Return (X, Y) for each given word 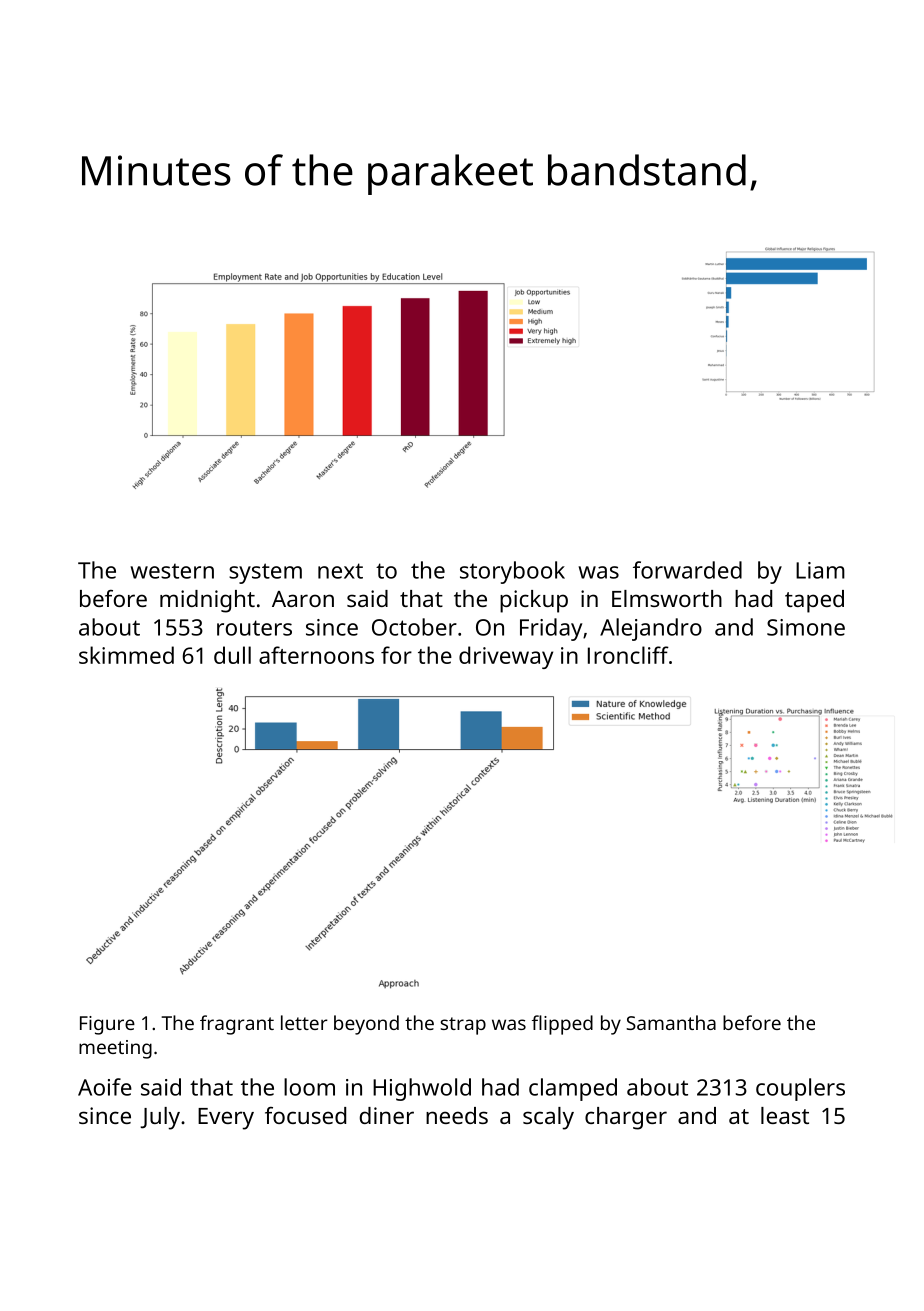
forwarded (687, 570)
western (172, 571)
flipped (562, 1025)
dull (232, 655)
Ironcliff (628, 655)
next (340, 571)
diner (387, 1115)
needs (457, 1115)
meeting (115, 1049)
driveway (506, 657)
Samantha (671, 1022)
